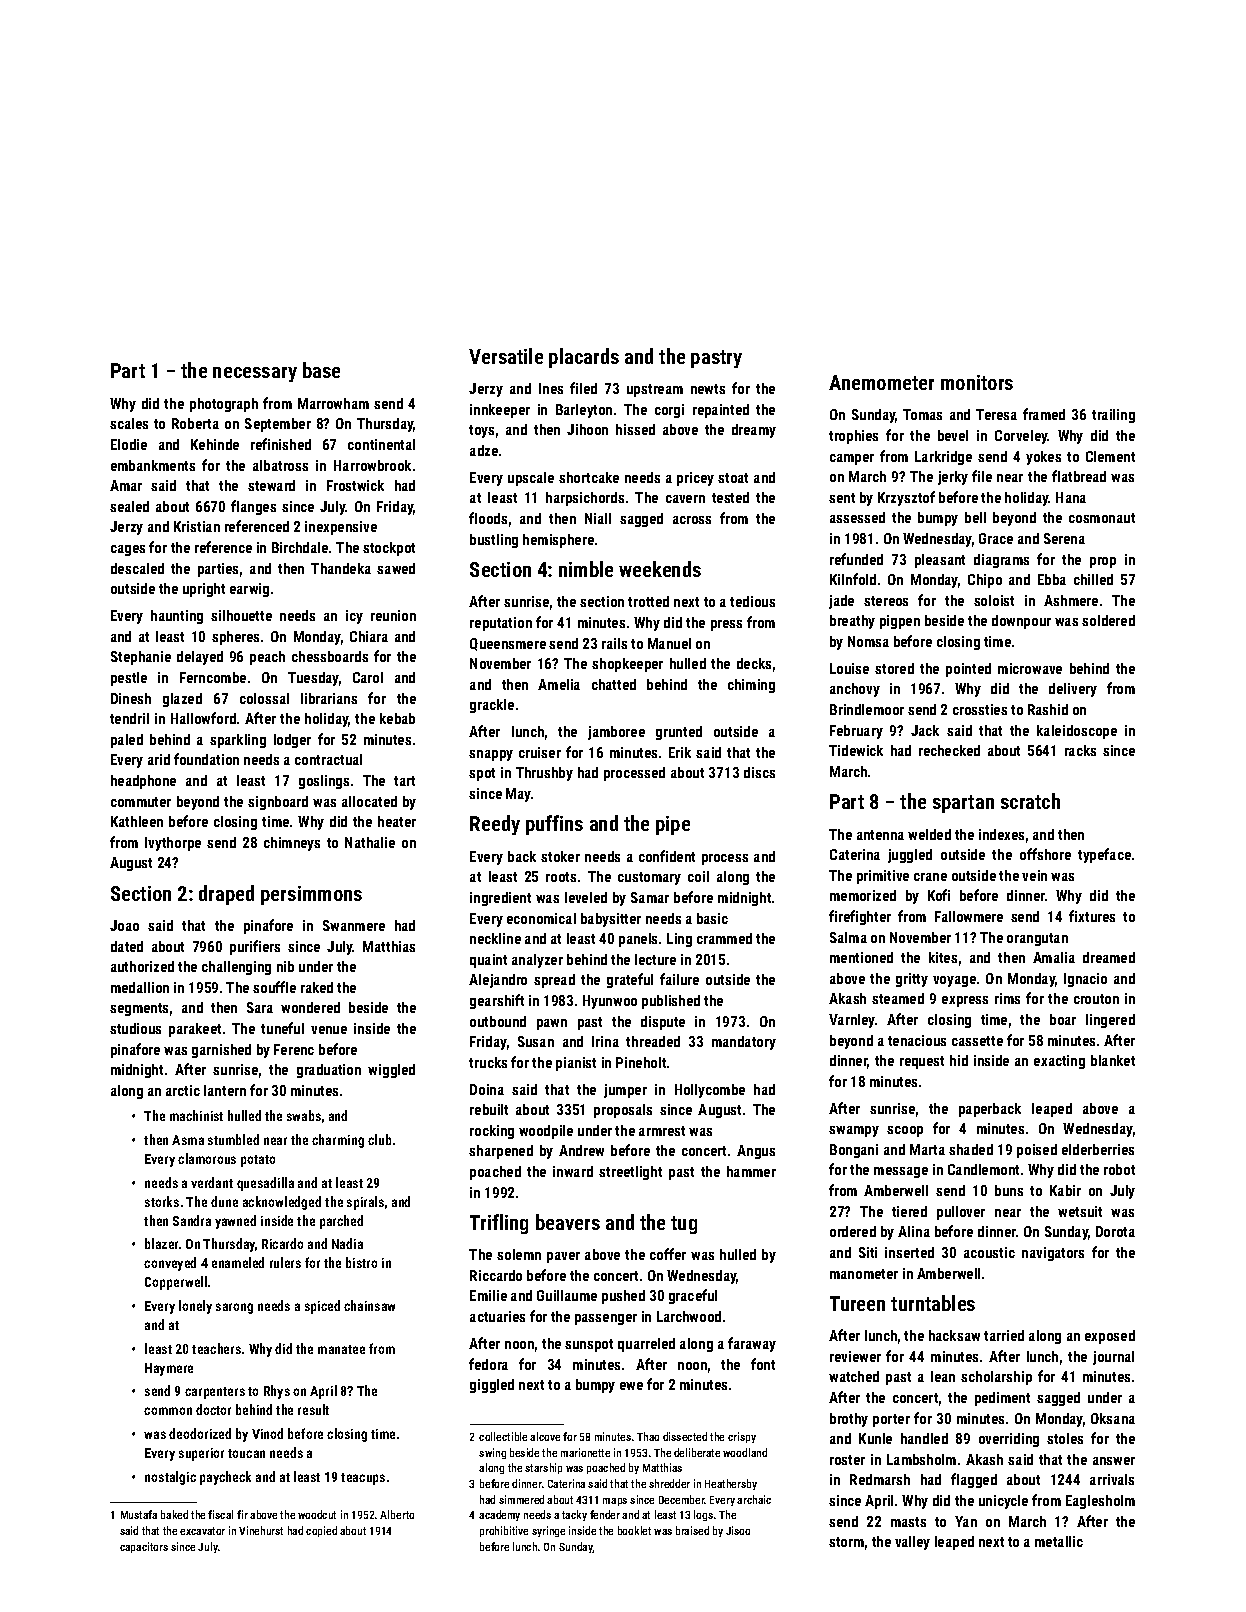 The image size is (1246, 1612). I want to click on Queensmere, so click(508, 644).
